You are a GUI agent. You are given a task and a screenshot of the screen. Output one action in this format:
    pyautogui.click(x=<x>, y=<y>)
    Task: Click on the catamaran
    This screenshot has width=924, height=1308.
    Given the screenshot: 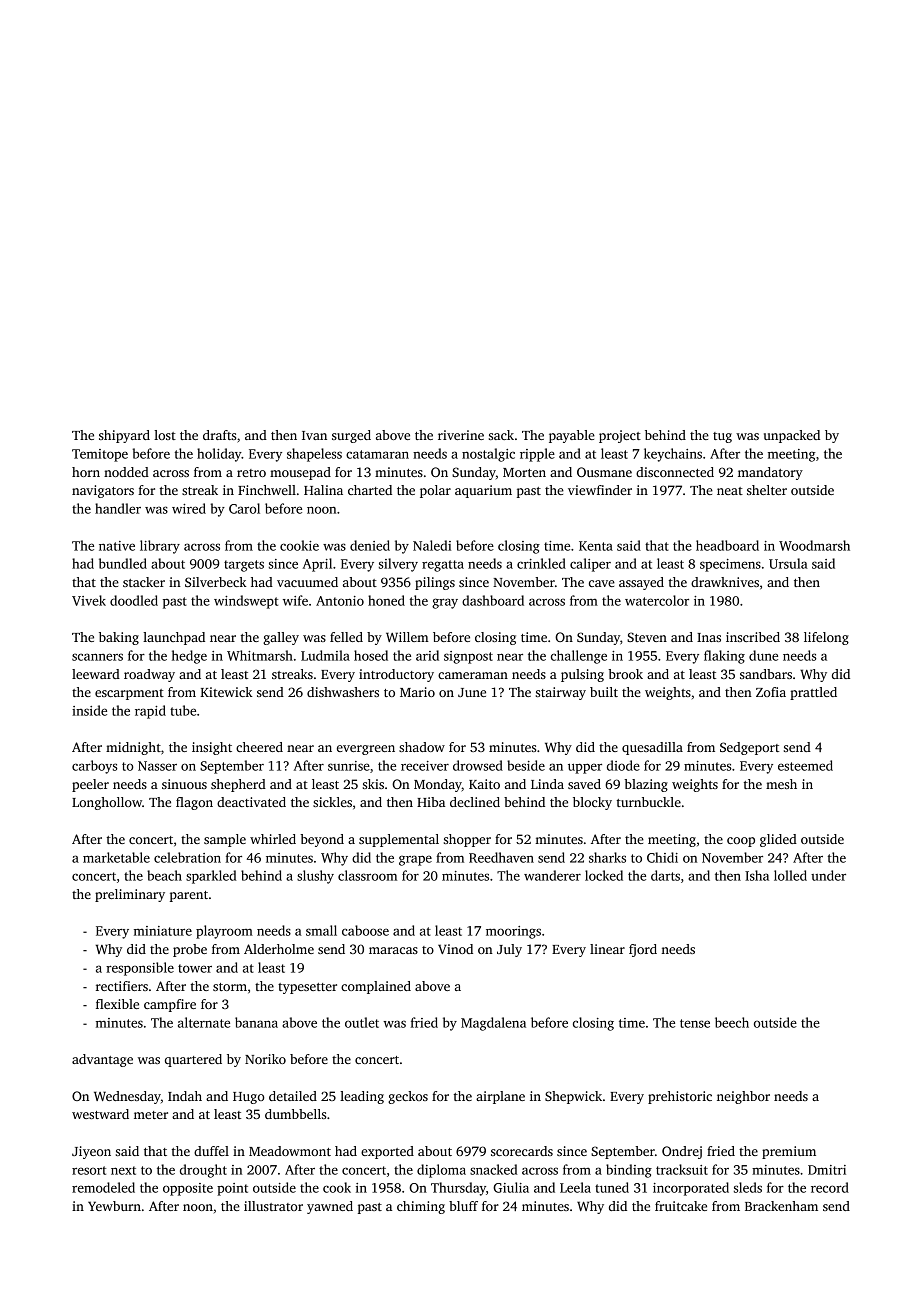 What is the action you would take?
    pyautogui.click(x=377, y=454)
